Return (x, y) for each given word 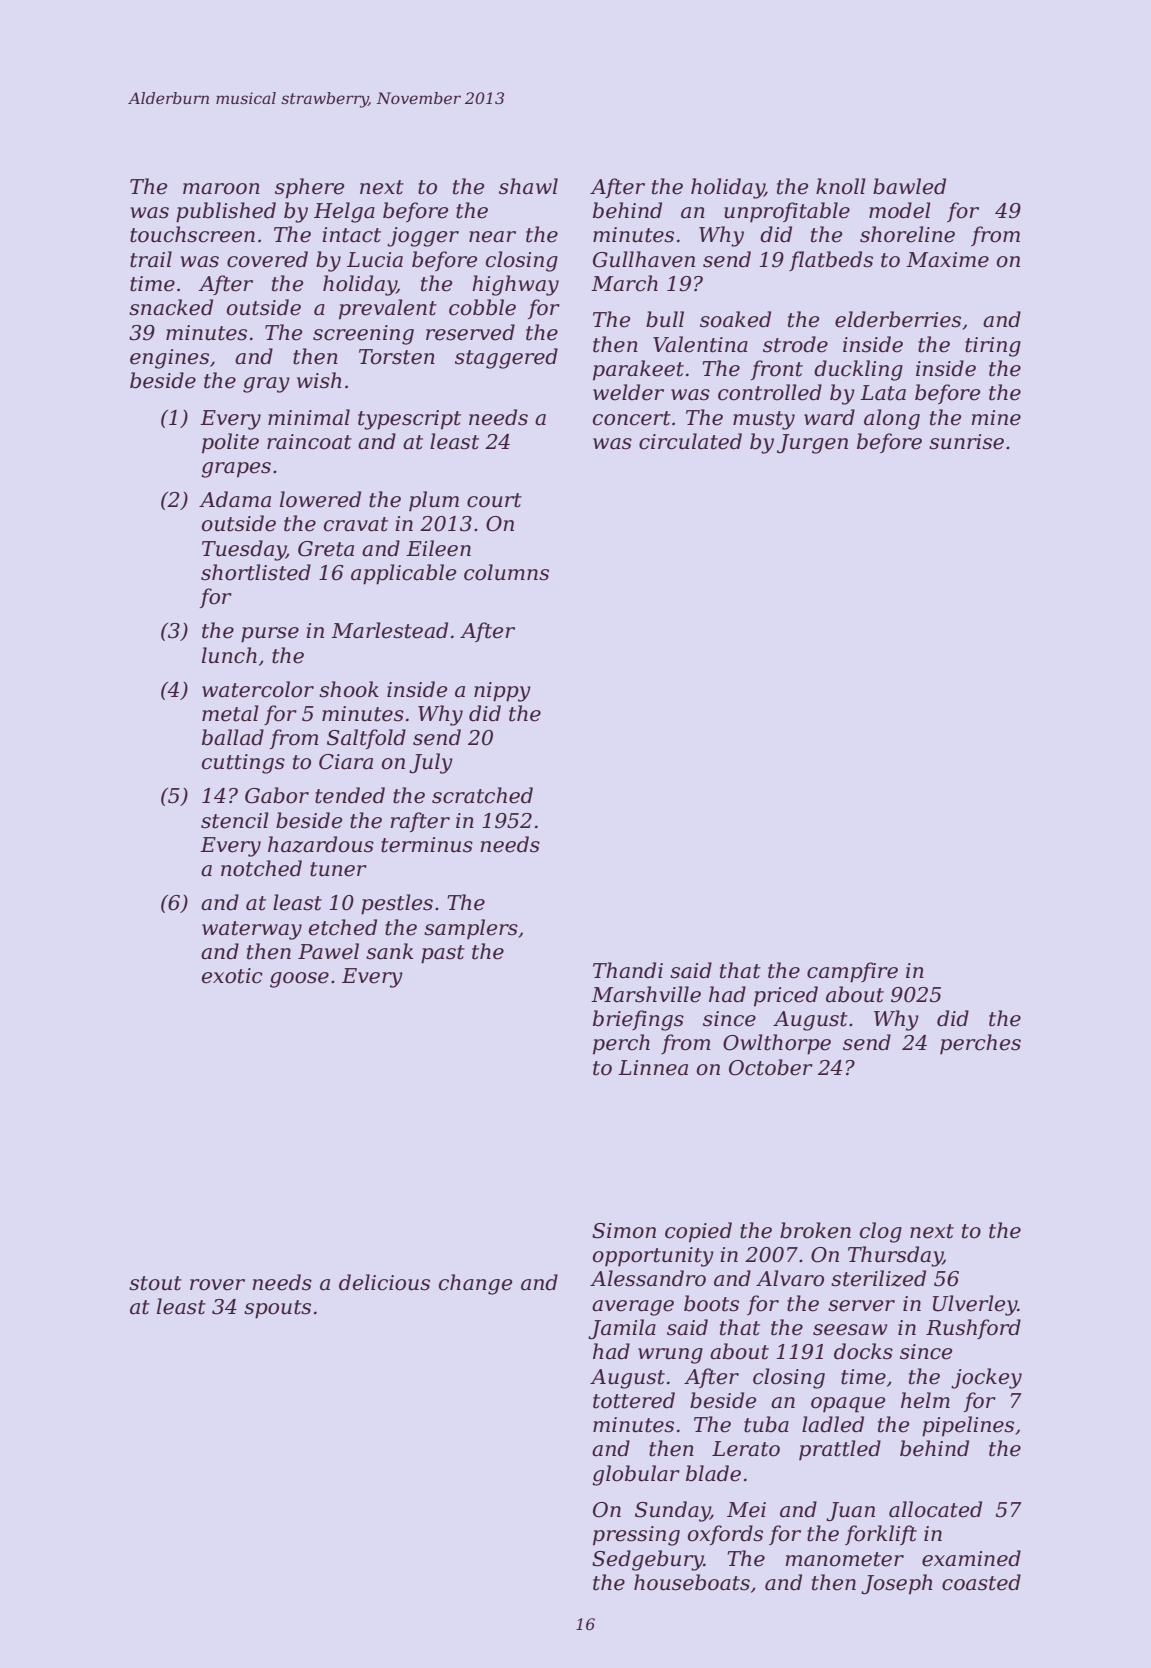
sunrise (966, 442)
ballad (233, 737)
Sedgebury (648, 1560)
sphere (309, 188)
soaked (735, 319)
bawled (909, 186)
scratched (482, 795)
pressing (636, 1536)
